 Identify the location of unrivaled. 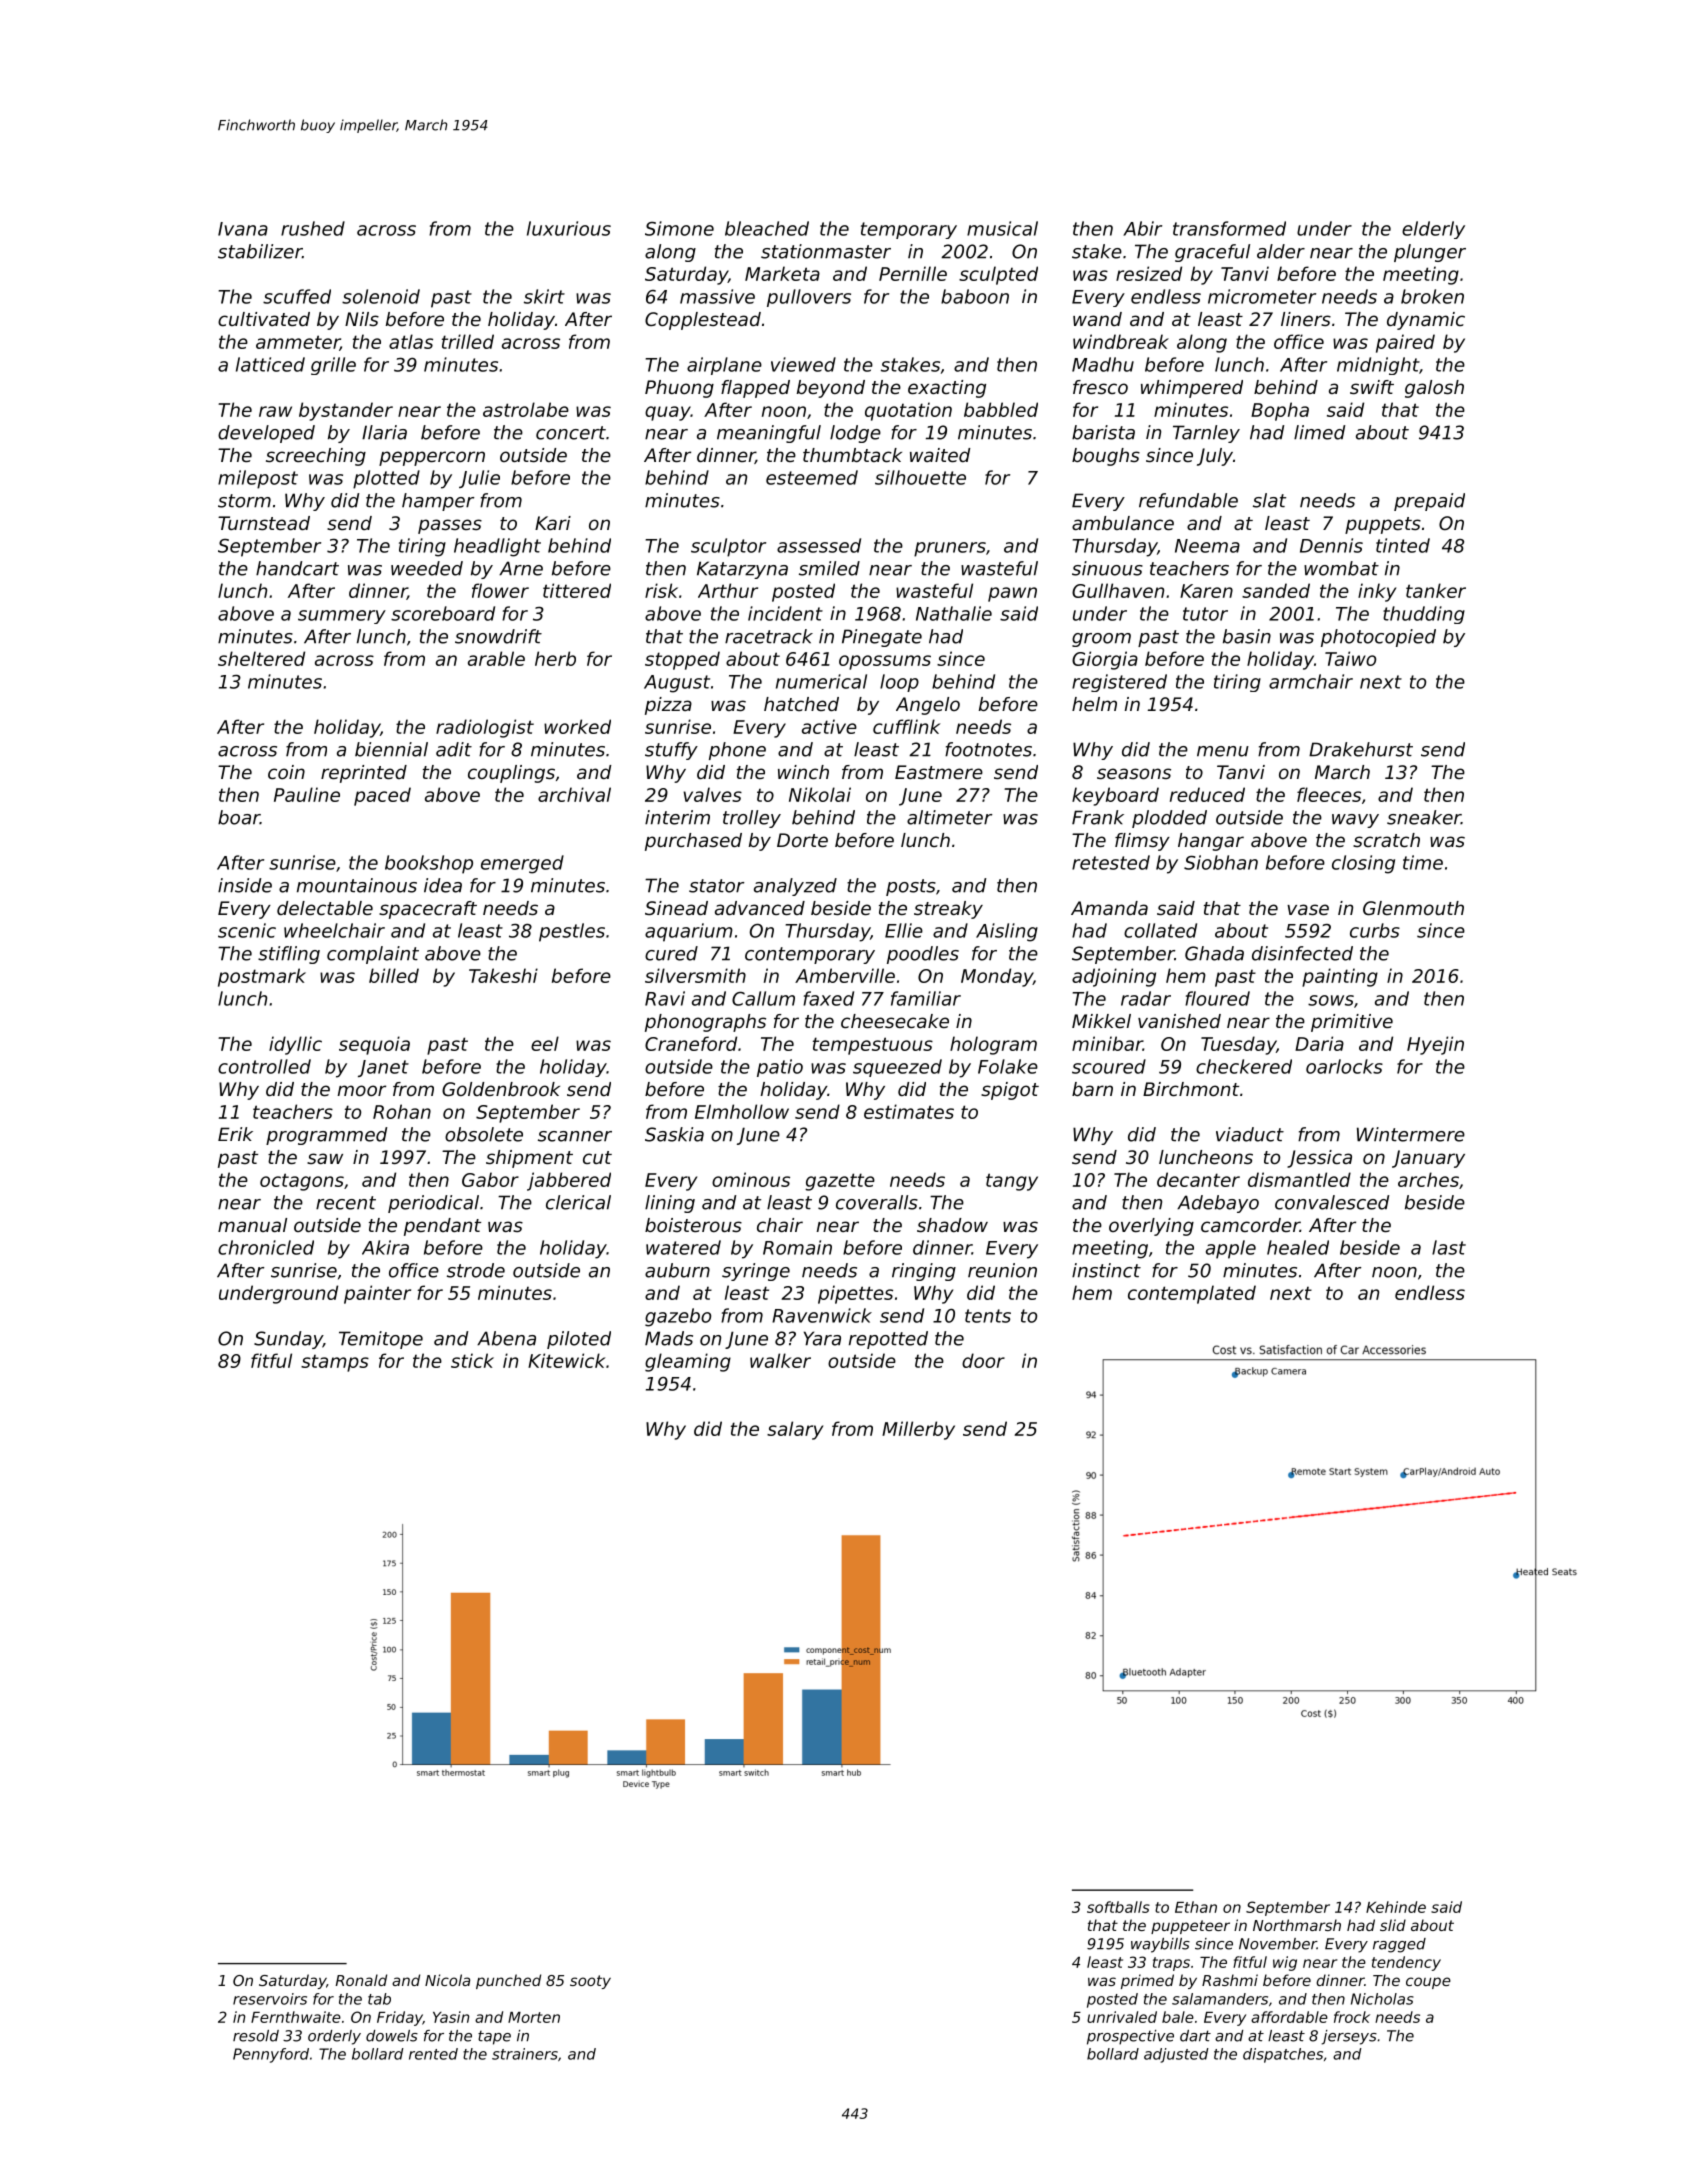
(1122, 2017).
